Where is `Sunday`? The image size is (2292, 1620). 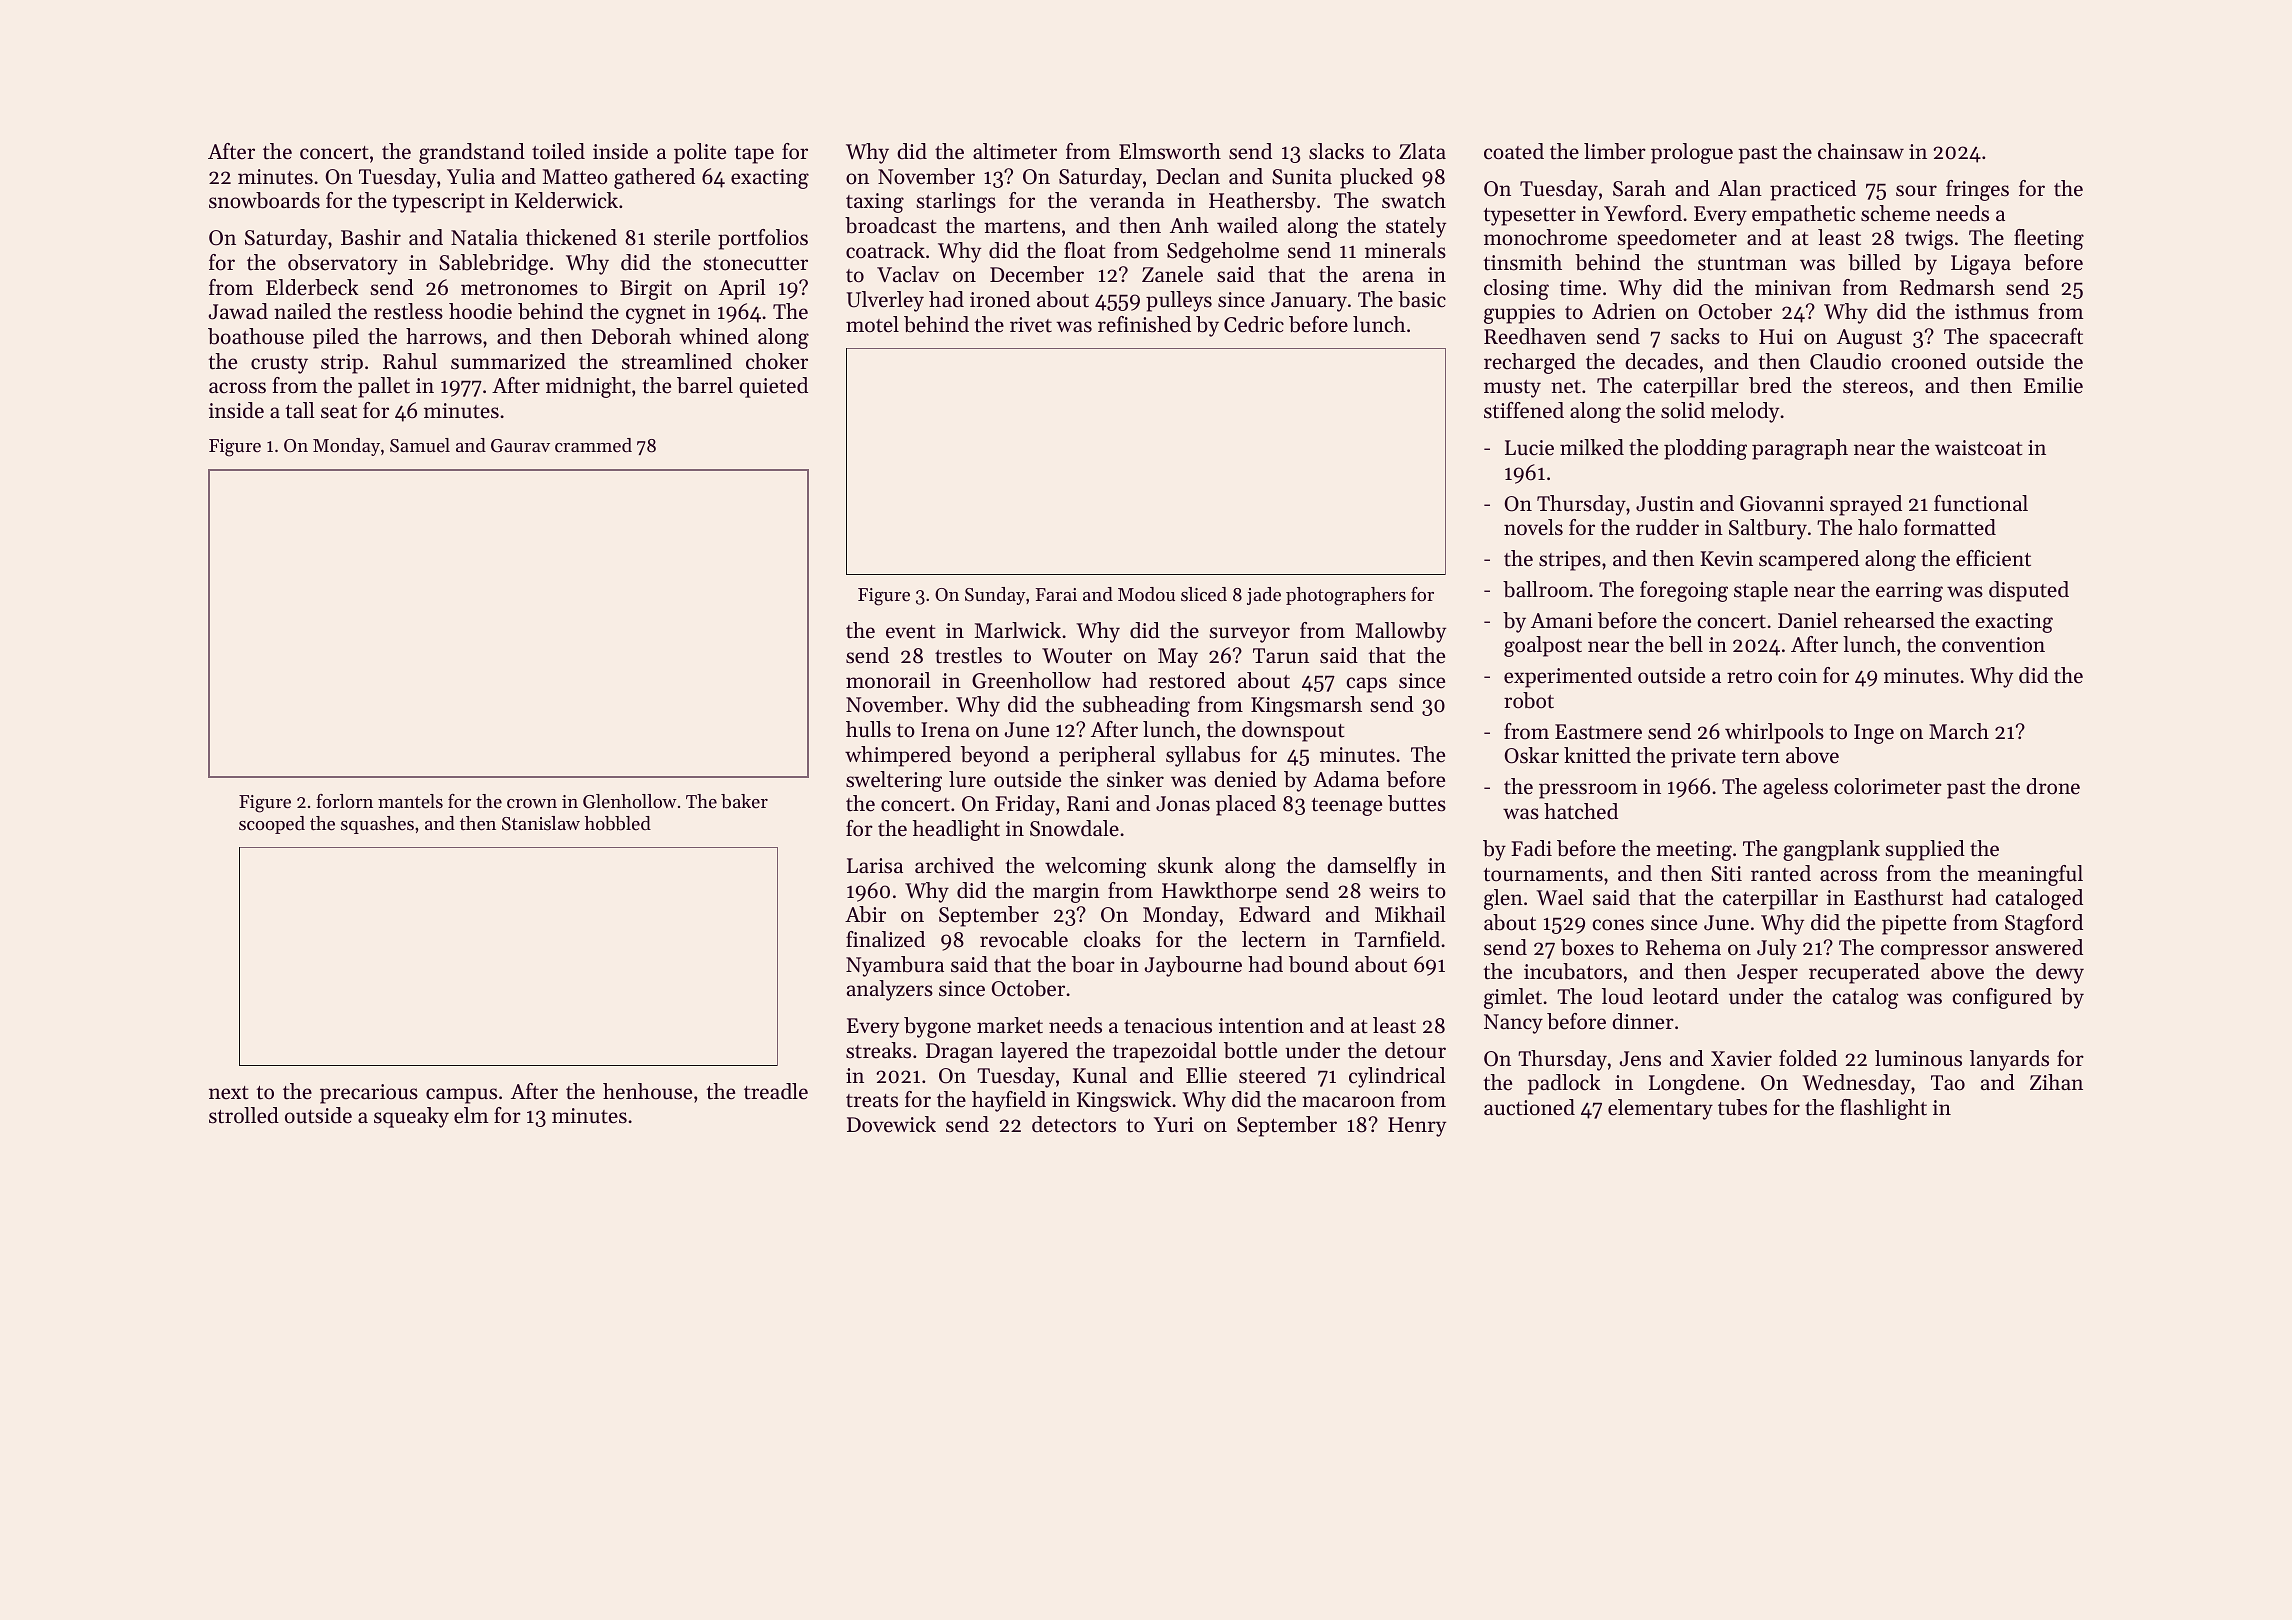 Sunday is located at coordinates (995, 596).
